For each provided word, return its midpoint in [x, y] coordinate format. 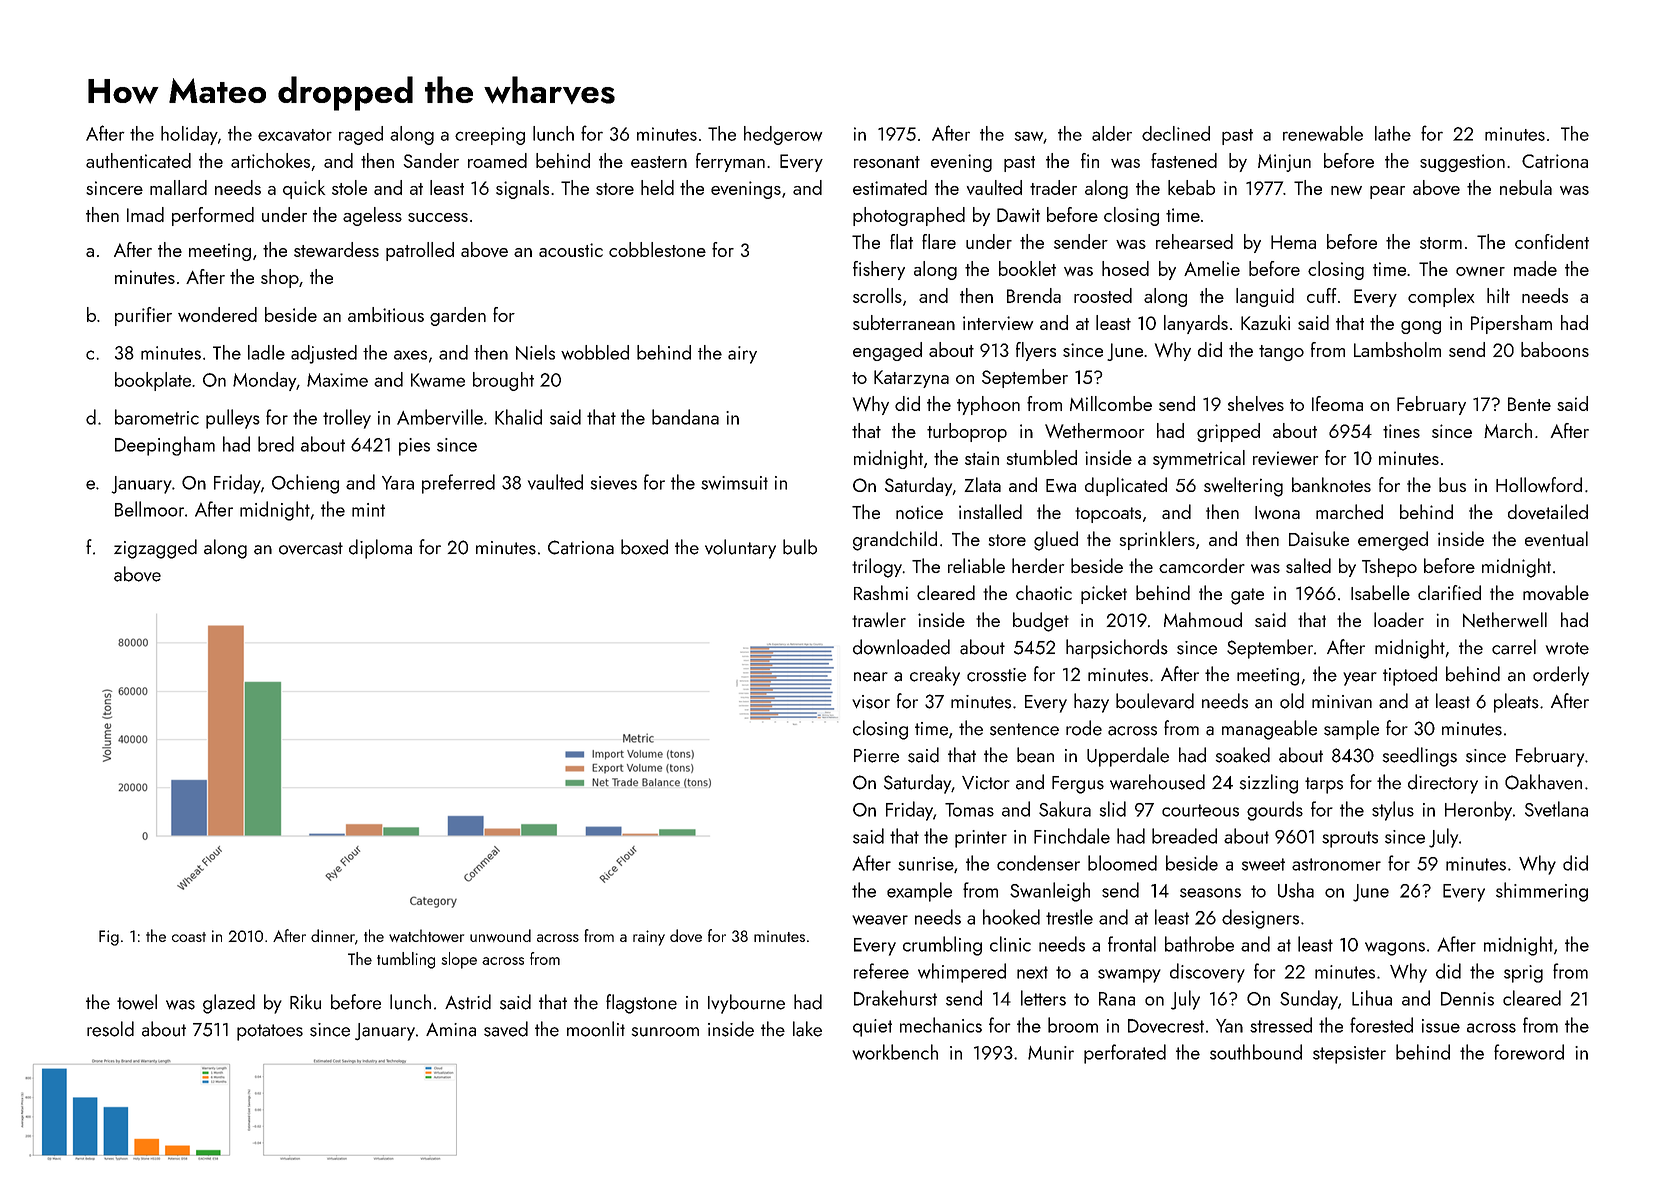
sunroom [665, 1032]
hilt [1498, 295]
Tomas [969, 810]
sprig [1523, 974]
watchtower [426, 935]
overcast [311, 548]
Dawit [1018, 215]
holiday [189, 135]
